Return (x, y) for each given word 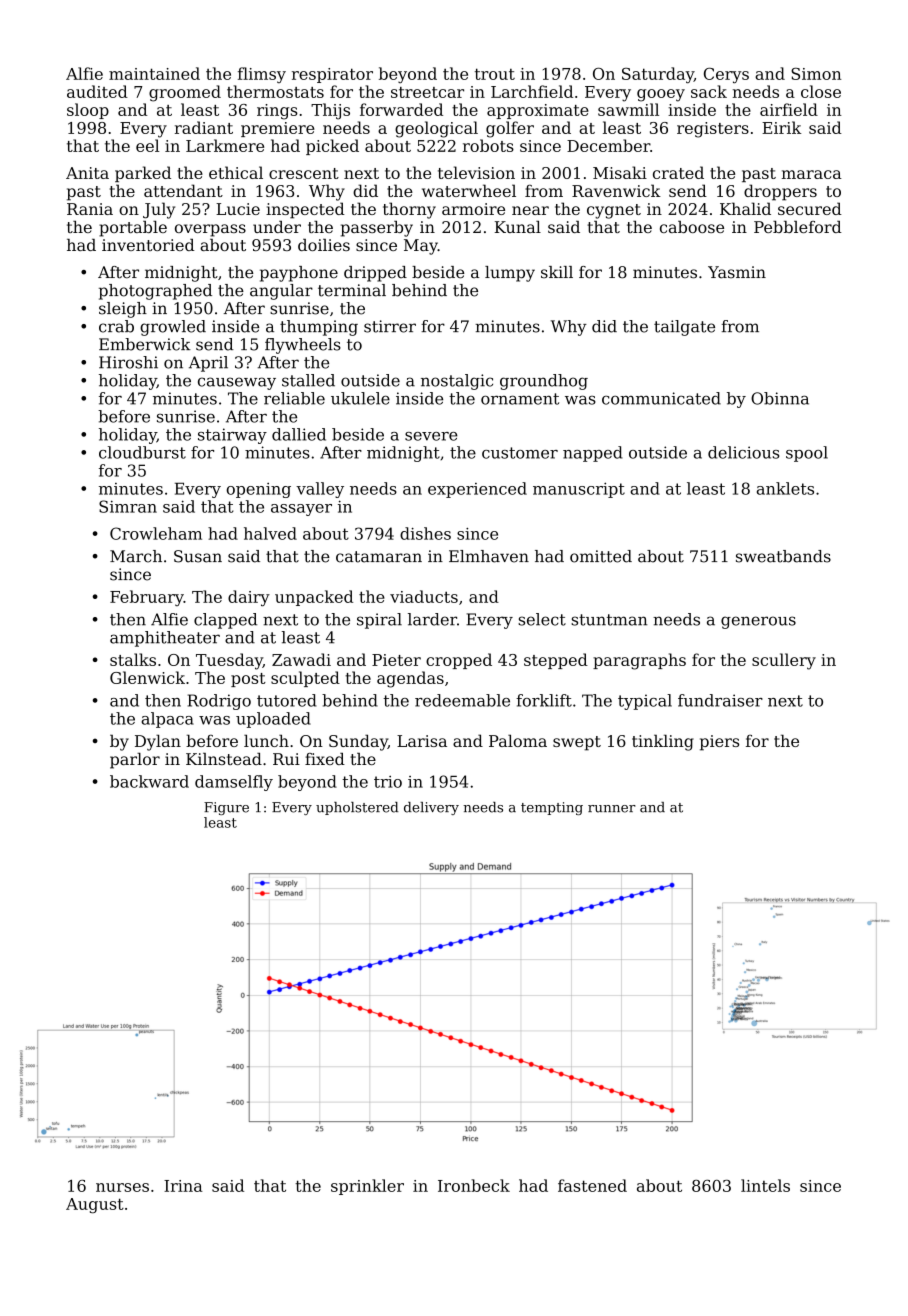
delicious (743, 452)
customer (520, 453)
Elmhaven (489, 556)
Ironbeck (474, 1185)
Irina (183, 1186)
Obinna (780, 398)
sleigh (123, 310)
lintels (765, 1185)
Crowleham (156, 533)
